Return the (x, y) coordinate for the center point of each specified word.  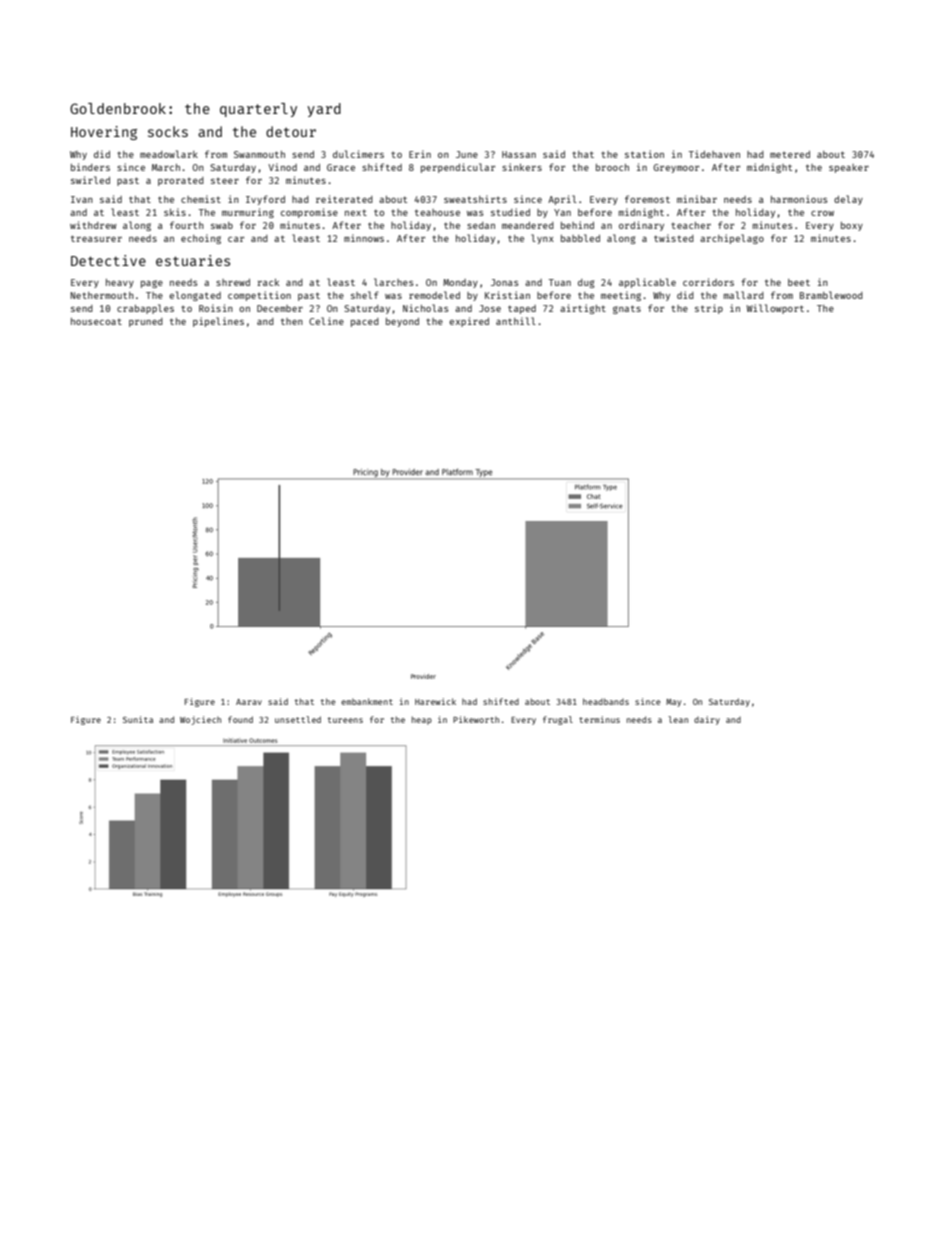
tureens (345, 720)
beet (799, 282)
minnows (364, 238)
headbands (606, 701)
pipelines (218, 322)
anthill (516, 321)
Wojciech (200, 720)
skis (175, 212)
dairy (707, 720)
